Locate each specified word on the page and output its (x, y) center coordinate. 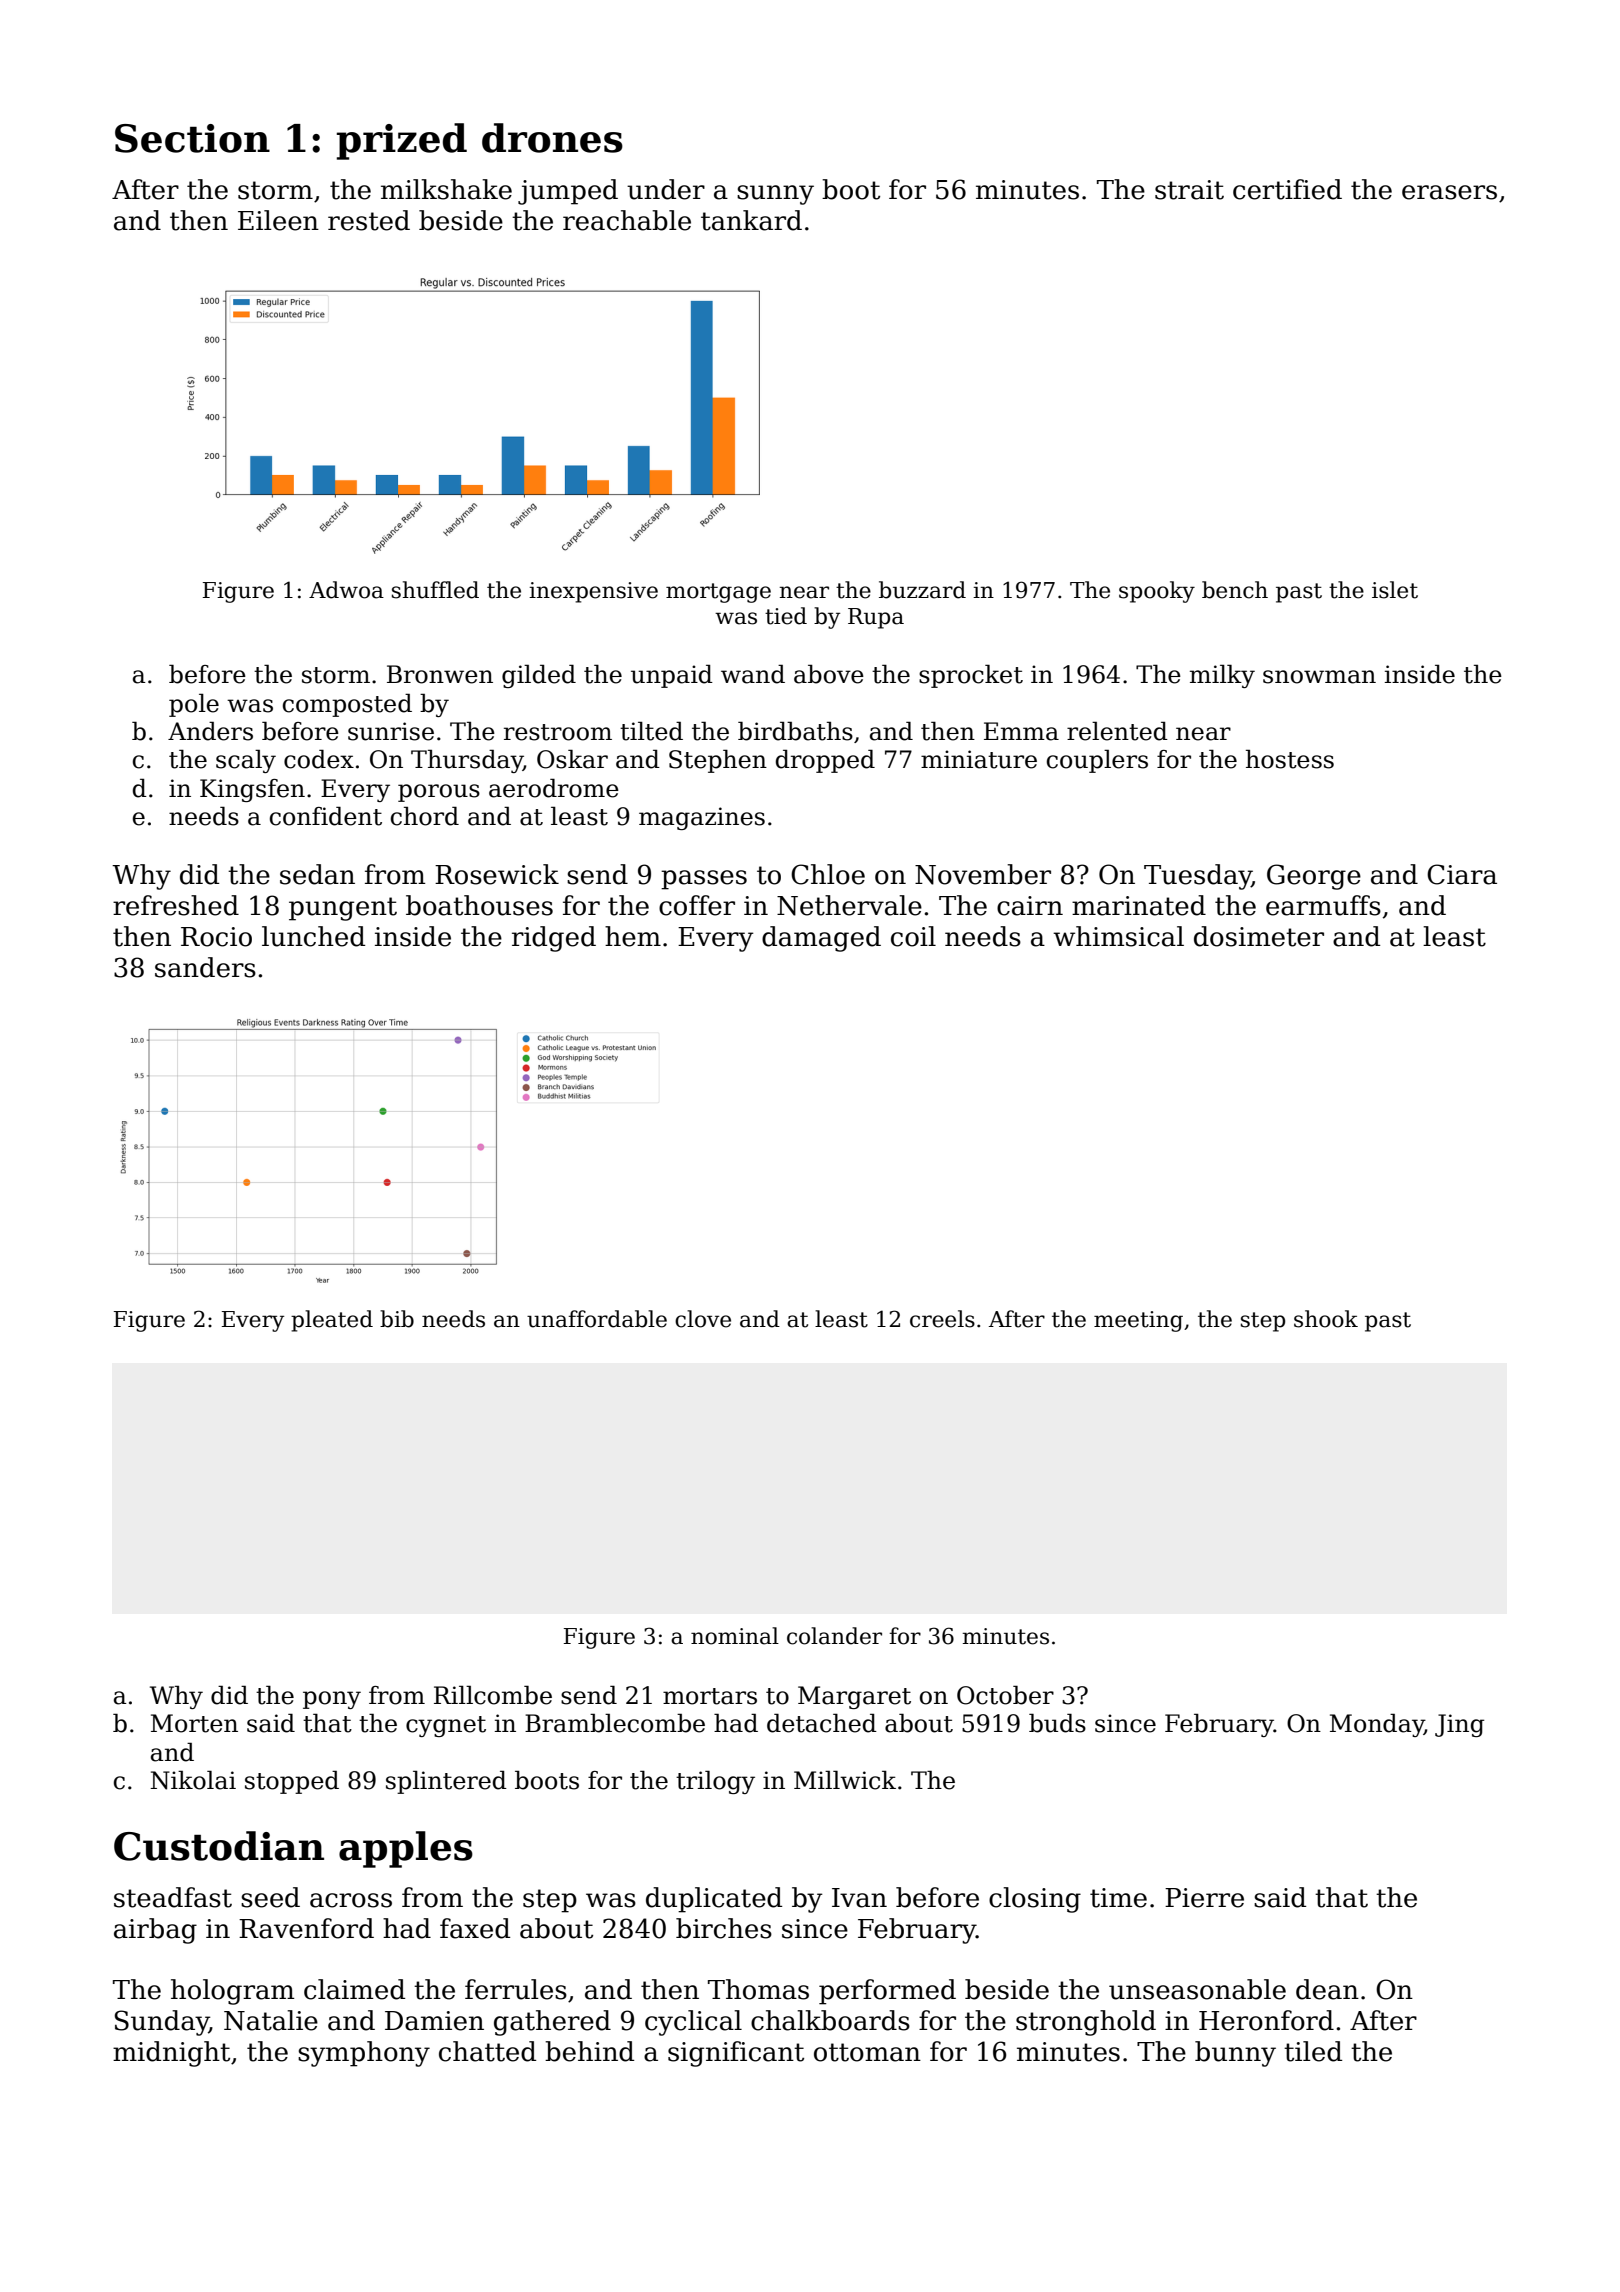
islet (1395, 590)
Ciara (1462, 874)
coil (913, 936)
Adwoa (346, 590)
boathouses (479, 905)
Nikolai (193, 1780)
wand (753, 674)
